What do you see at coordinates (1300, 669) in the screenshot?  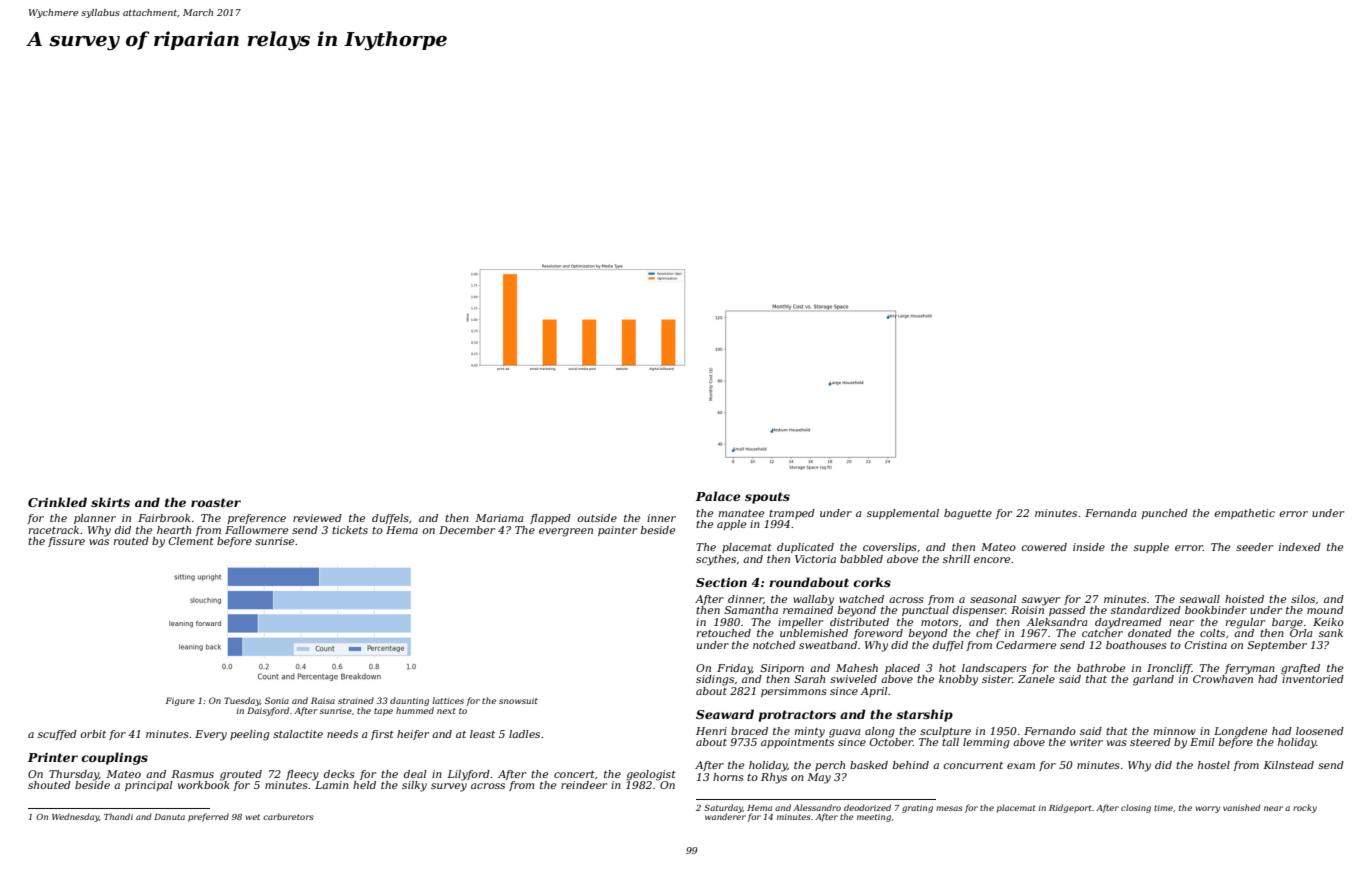 I see `grafted` at bounding box center [1300, 669].
